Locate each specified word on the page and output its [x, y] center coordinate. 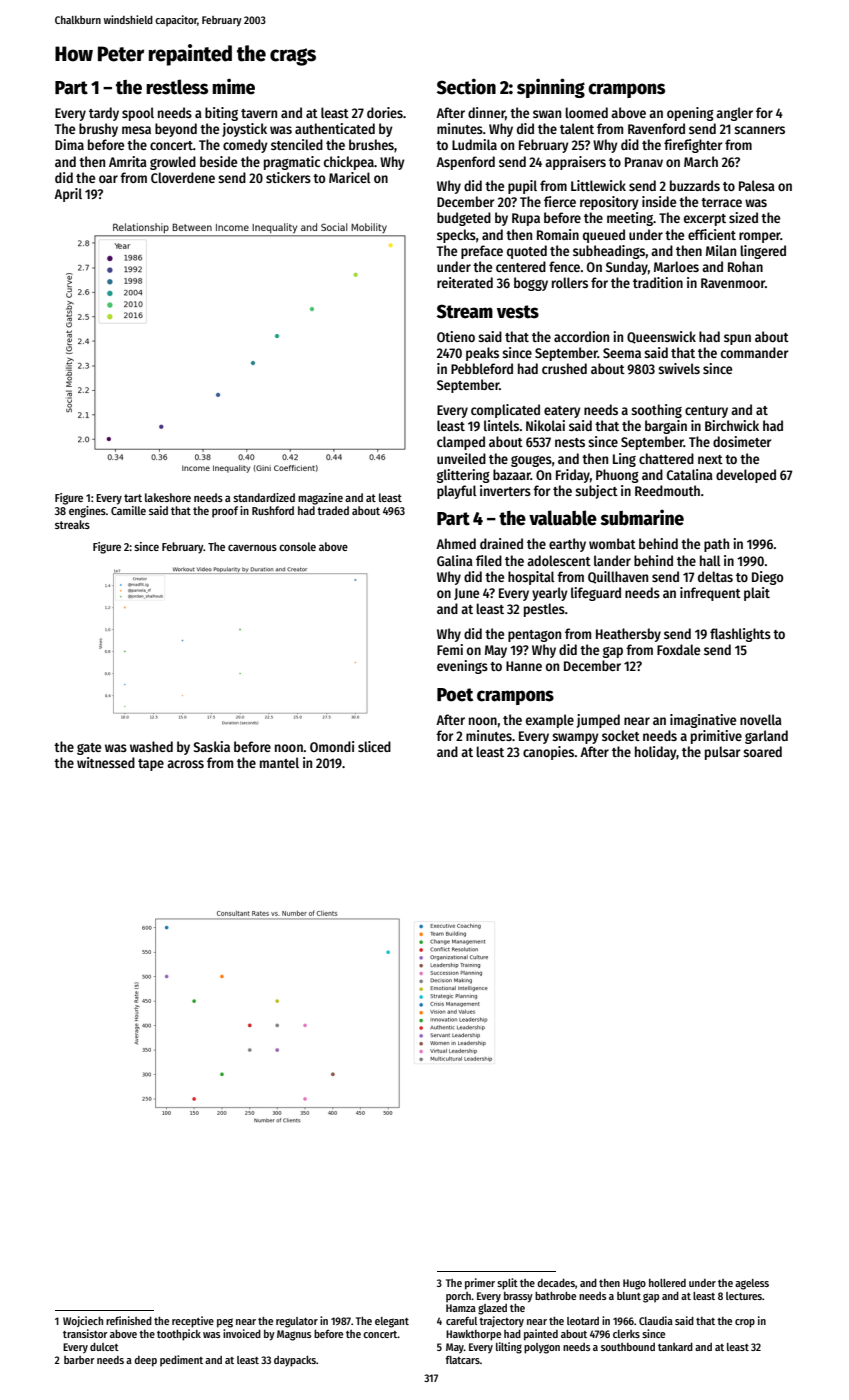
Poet [455, 695]
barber [79, 1360]
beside [218, 161]
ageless [752, 1284]
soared [762, 751]
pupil [522, 187]
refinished [129, 1320]
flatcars [462, 1360]
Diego [768, 578]
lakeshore [168, 497]
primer [480, 1284]
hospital [531, 578]
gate [89, 749]
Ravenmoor [733, 283]
